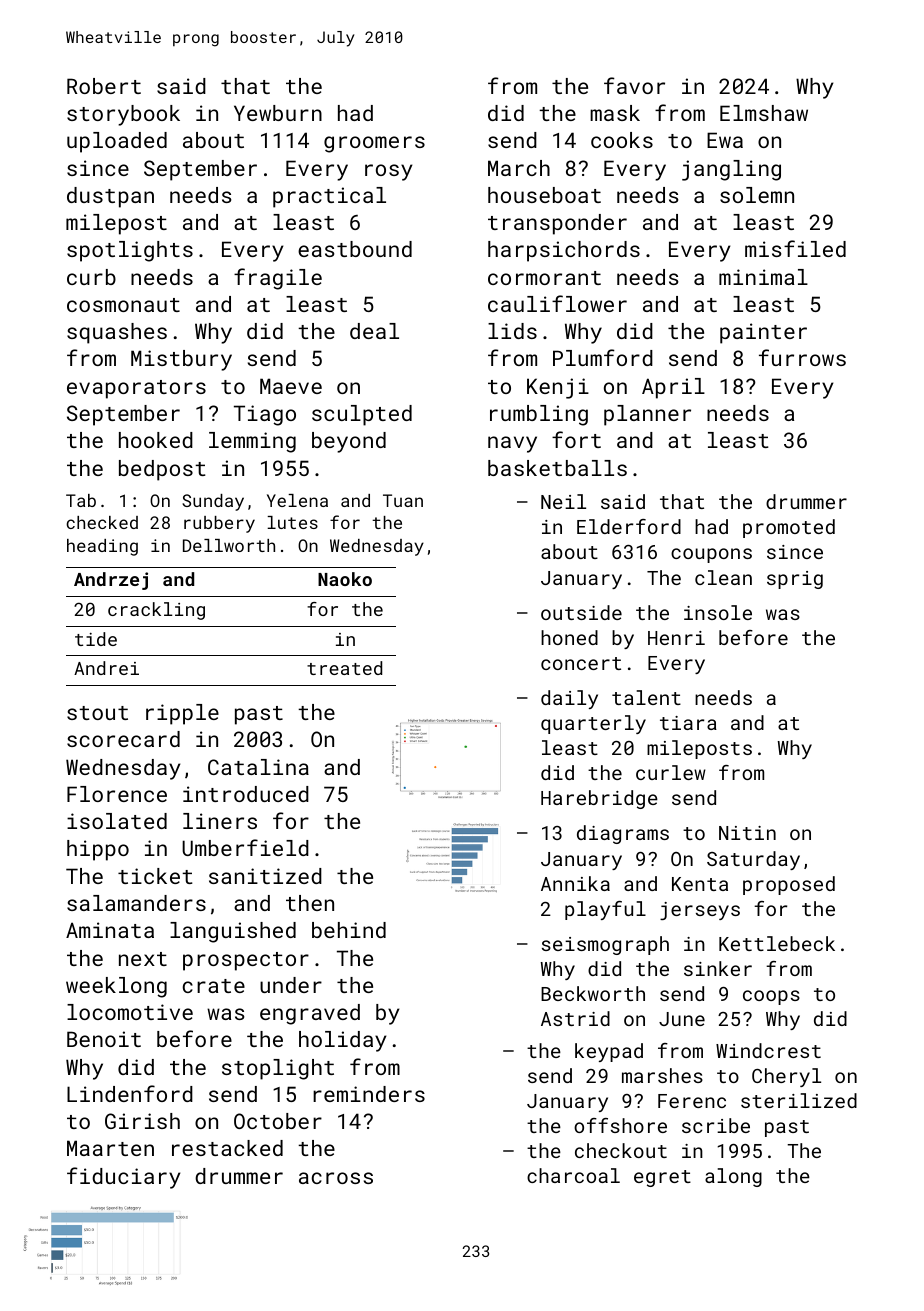 This page has width=924, height=1311. I want to click on holiday, so click(343, 1041).
